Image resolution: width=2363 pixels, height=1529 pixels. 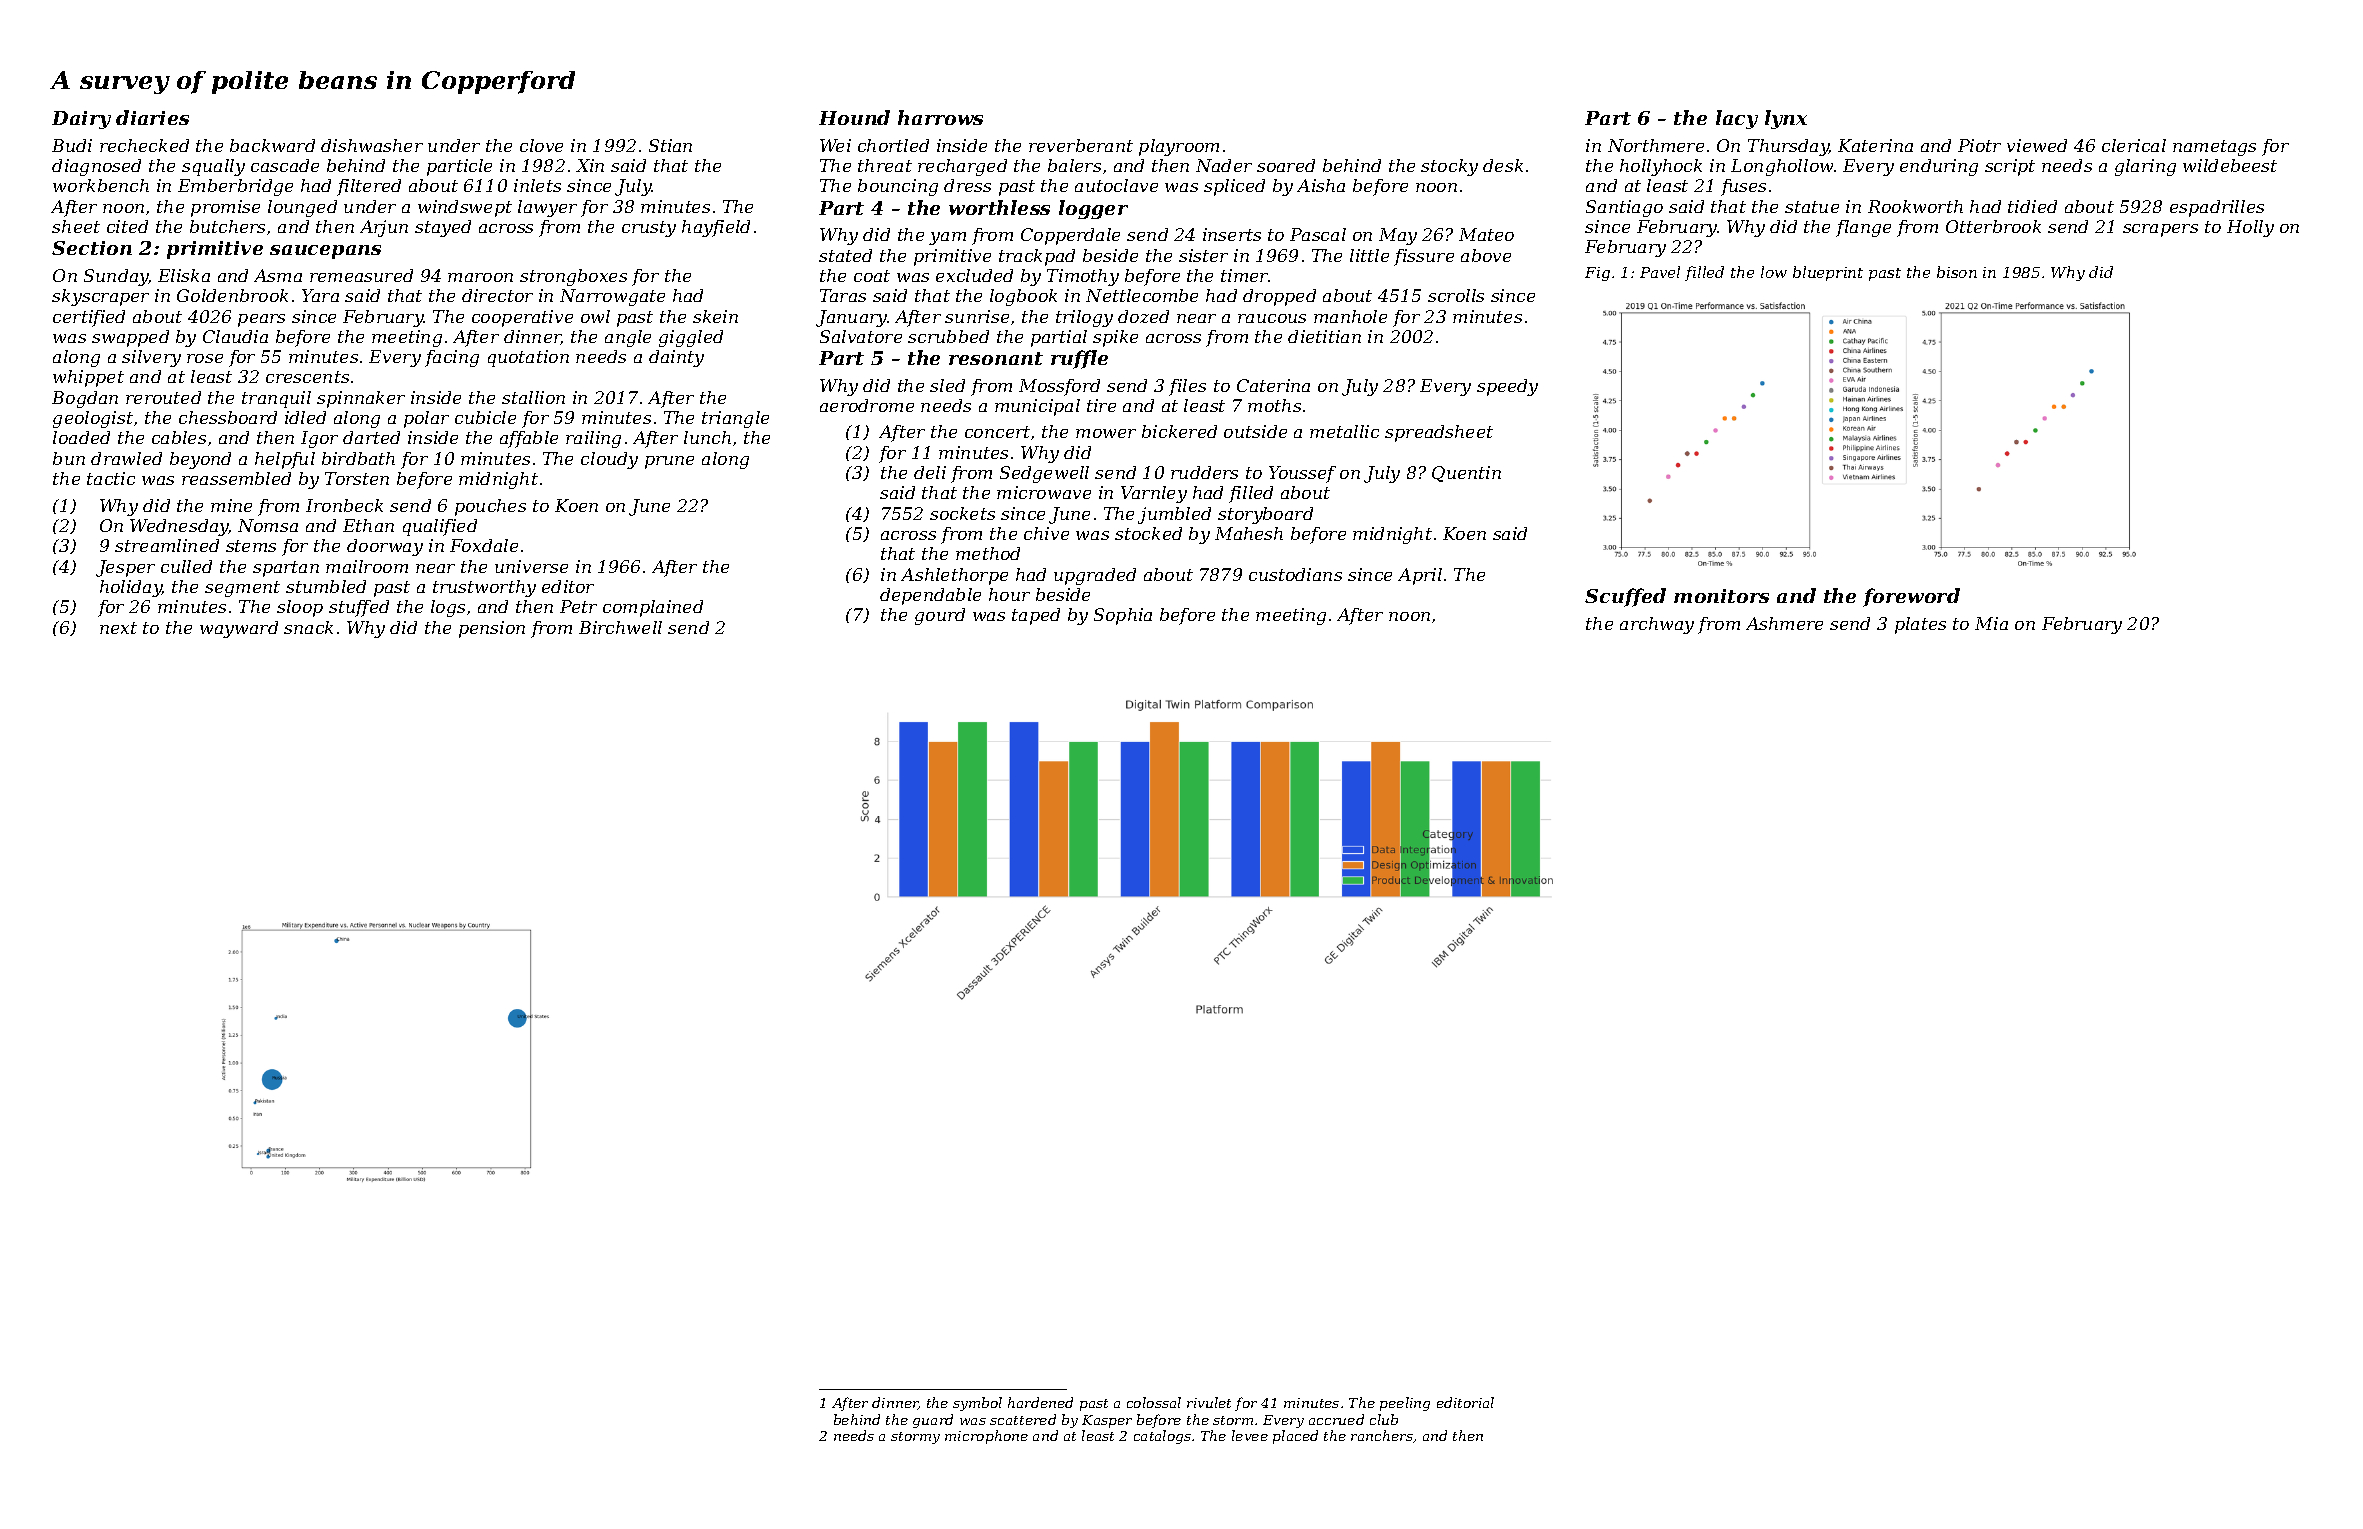 What do you see at coordinates (492, 629) in the image?
I see `pension` at bounding box center [492, 629].
